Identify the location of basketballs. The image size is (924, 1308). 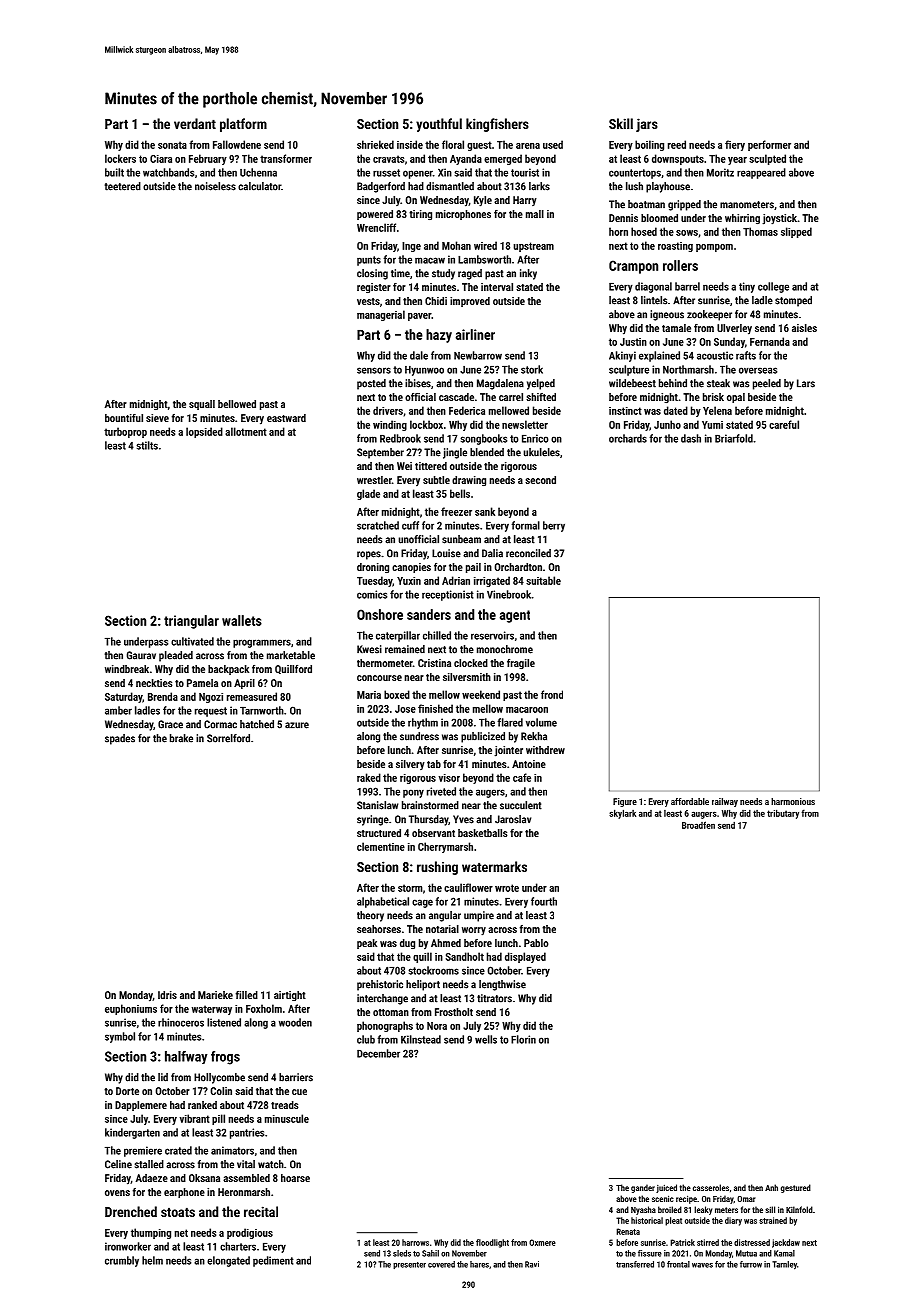
(483, 833).
